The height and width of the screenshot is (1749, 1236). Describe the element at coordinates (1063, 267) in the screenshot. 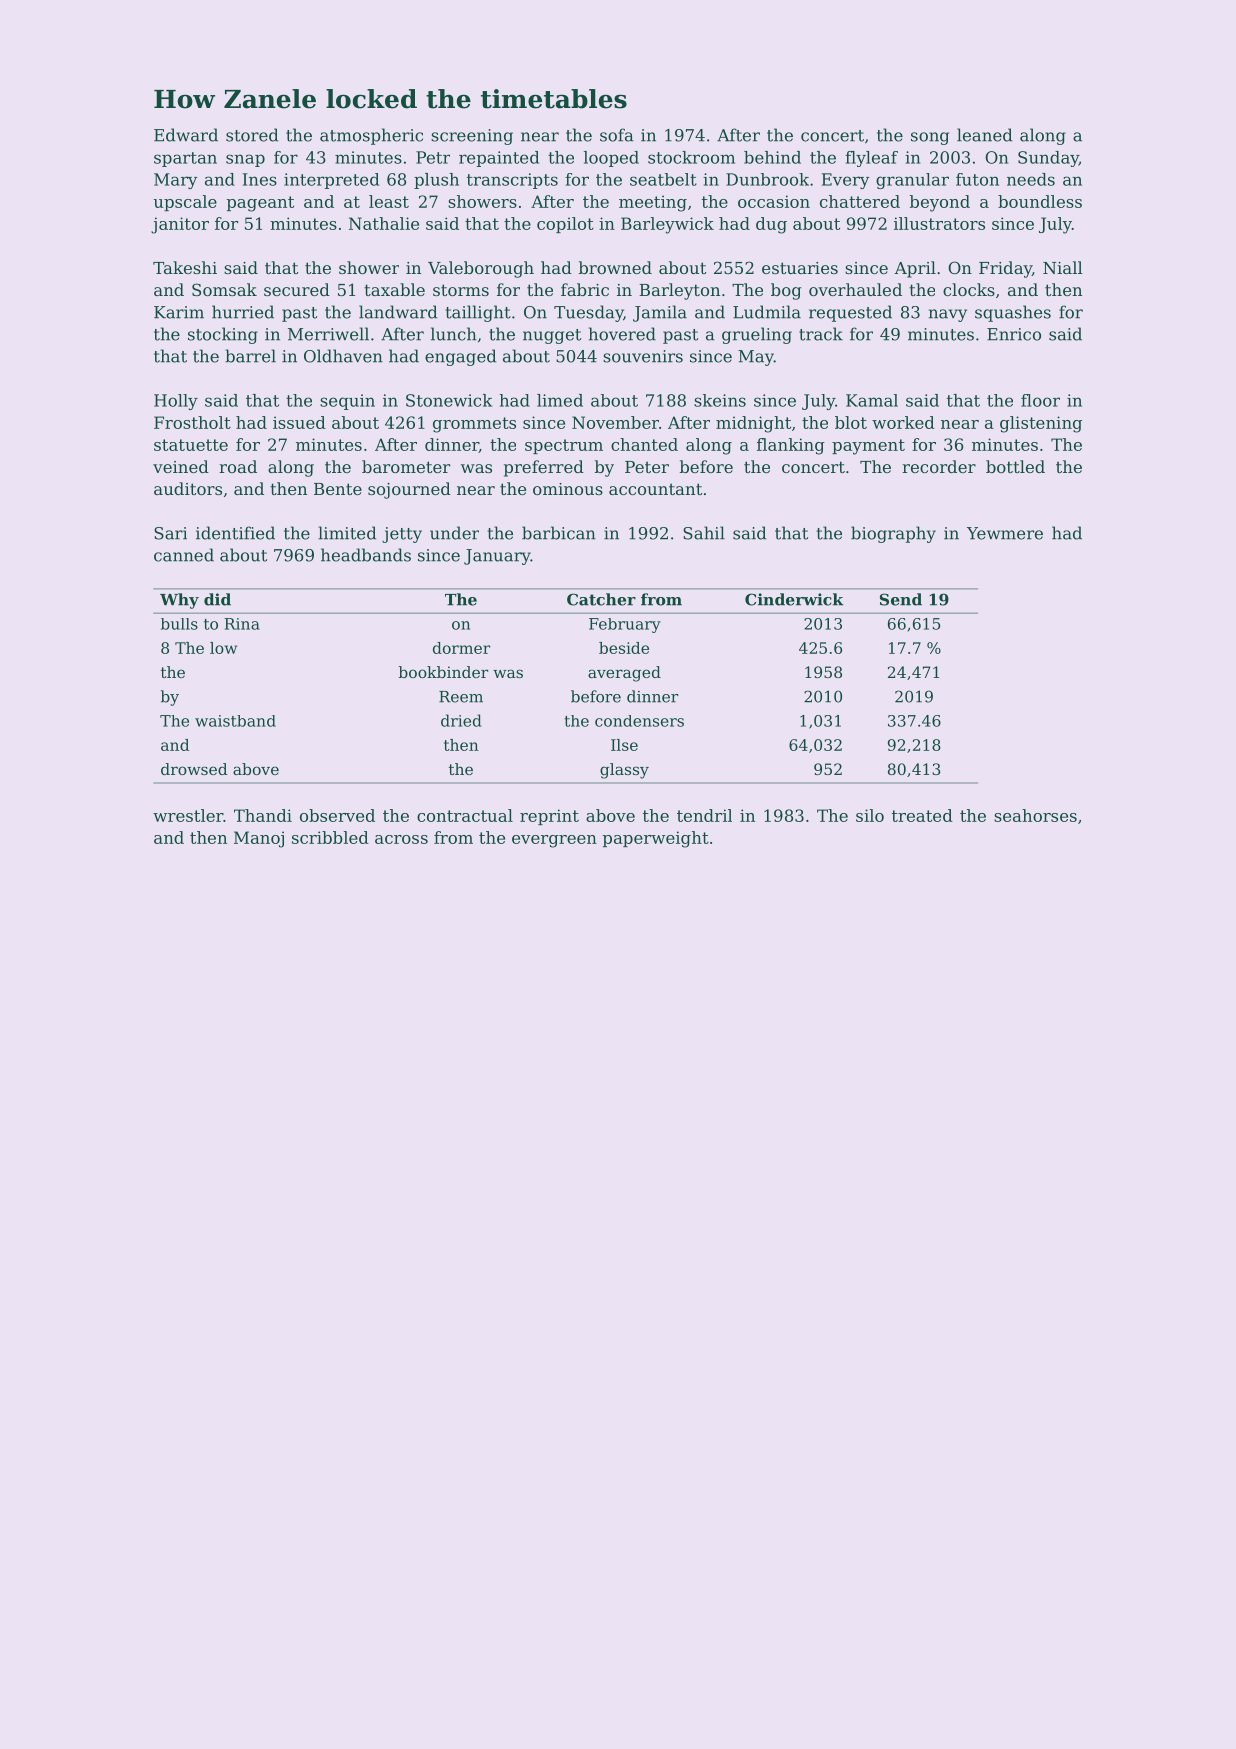

I see `Niall` at that location.
